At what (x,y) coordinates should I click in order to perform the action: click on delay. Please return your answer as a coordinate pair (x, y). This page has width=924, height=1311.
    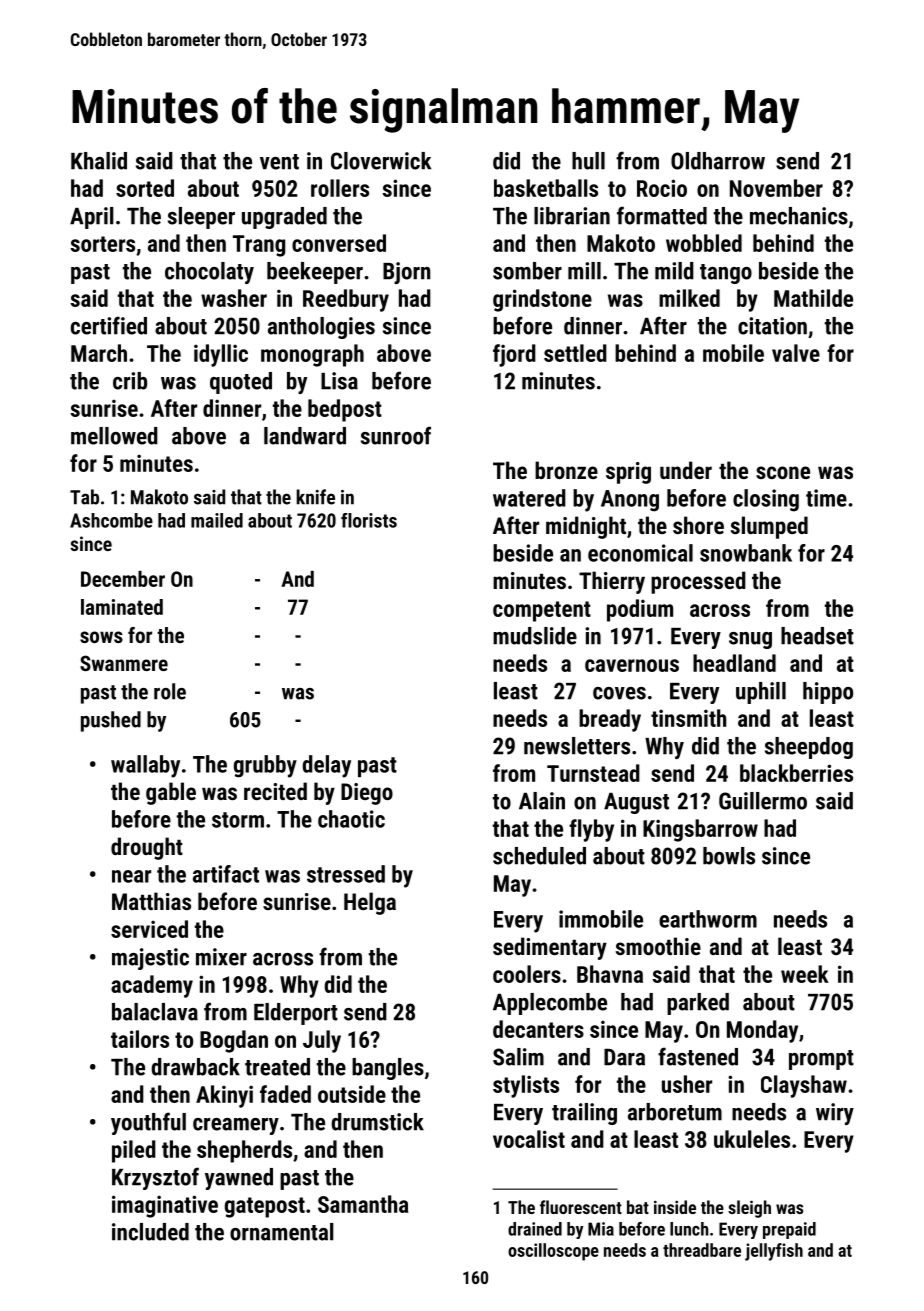
    Looking at the image, I should click on (326, 766).
